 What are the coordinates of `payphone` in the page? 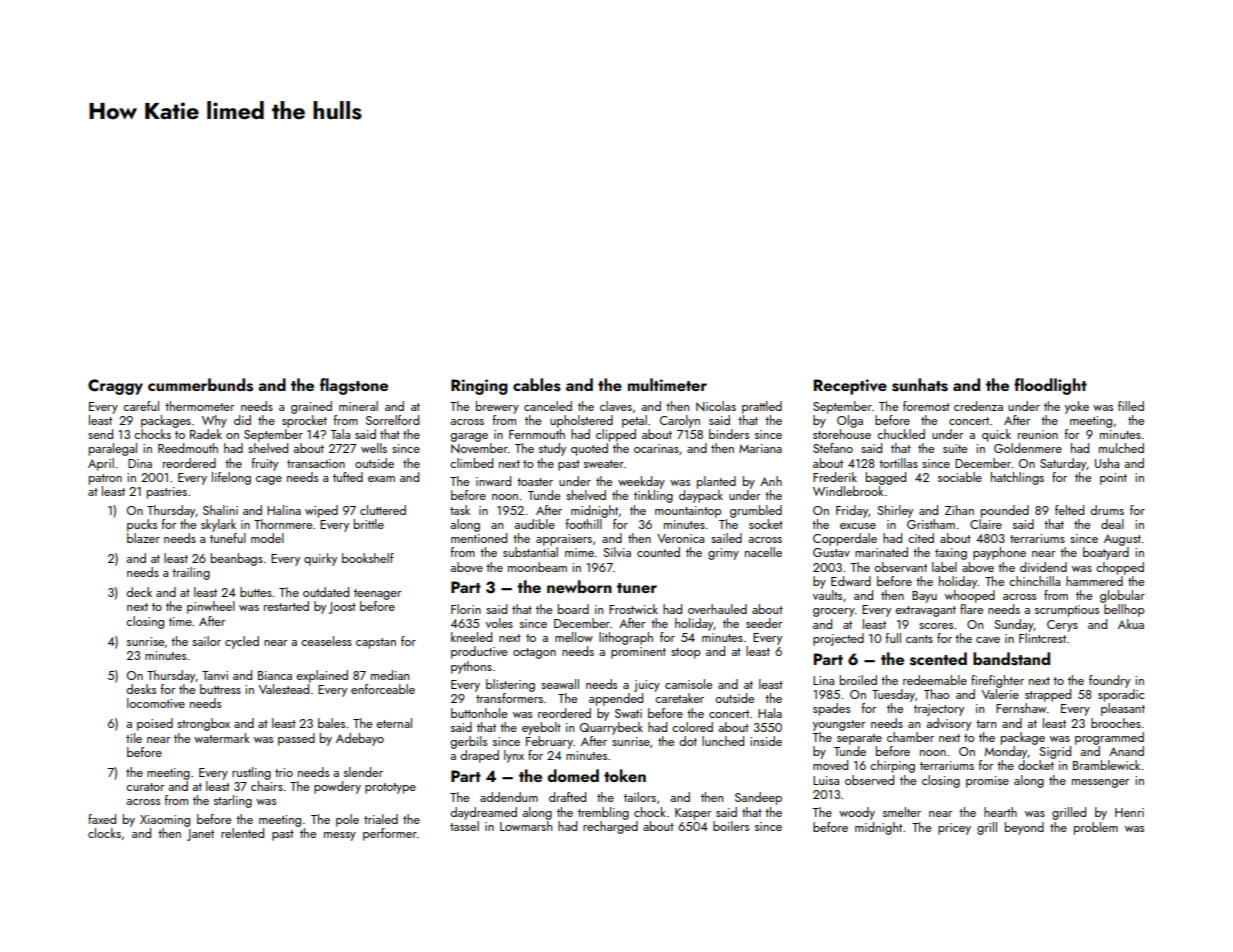 It's located at (999, 553).
